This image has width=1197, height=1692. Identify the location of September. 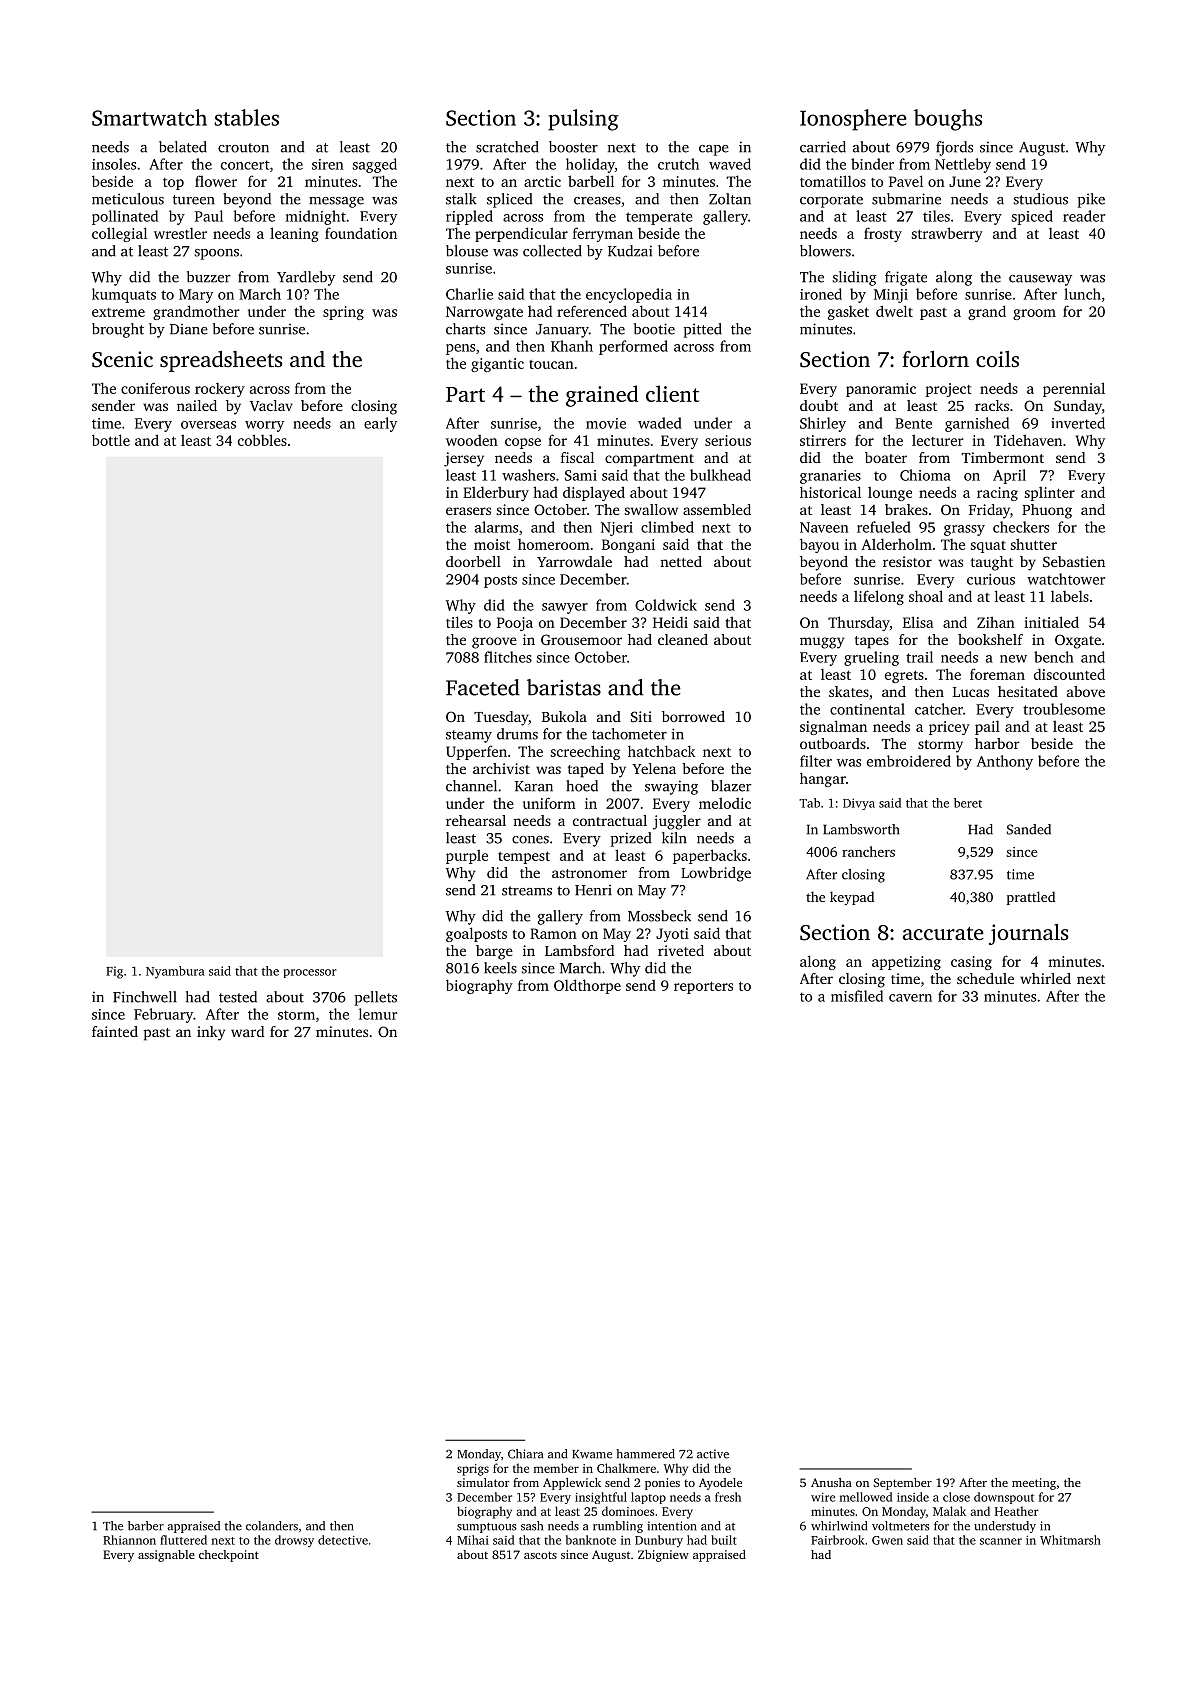
(902, 1484).
